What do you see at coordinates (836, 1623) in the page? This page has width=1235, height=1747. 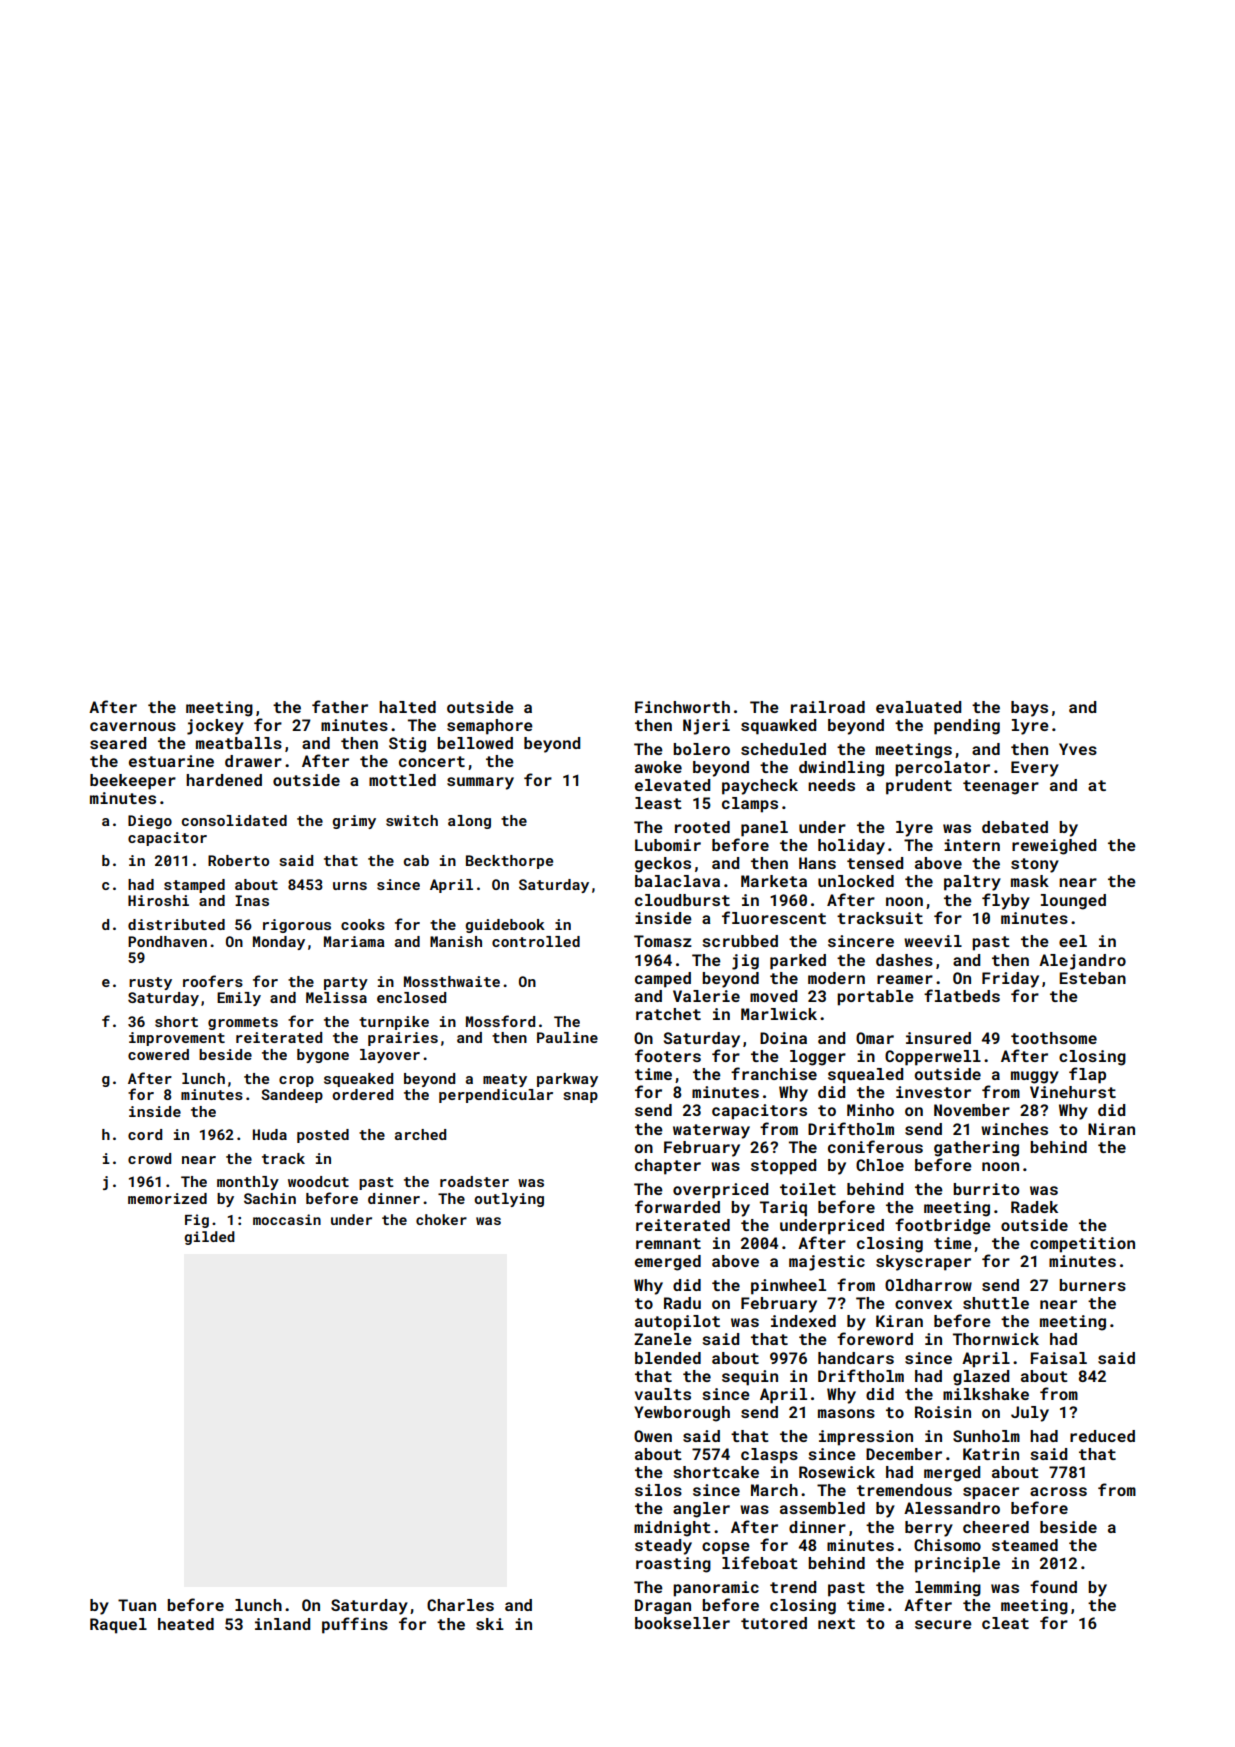 I see `next` at bounding box center [836, 1623].
